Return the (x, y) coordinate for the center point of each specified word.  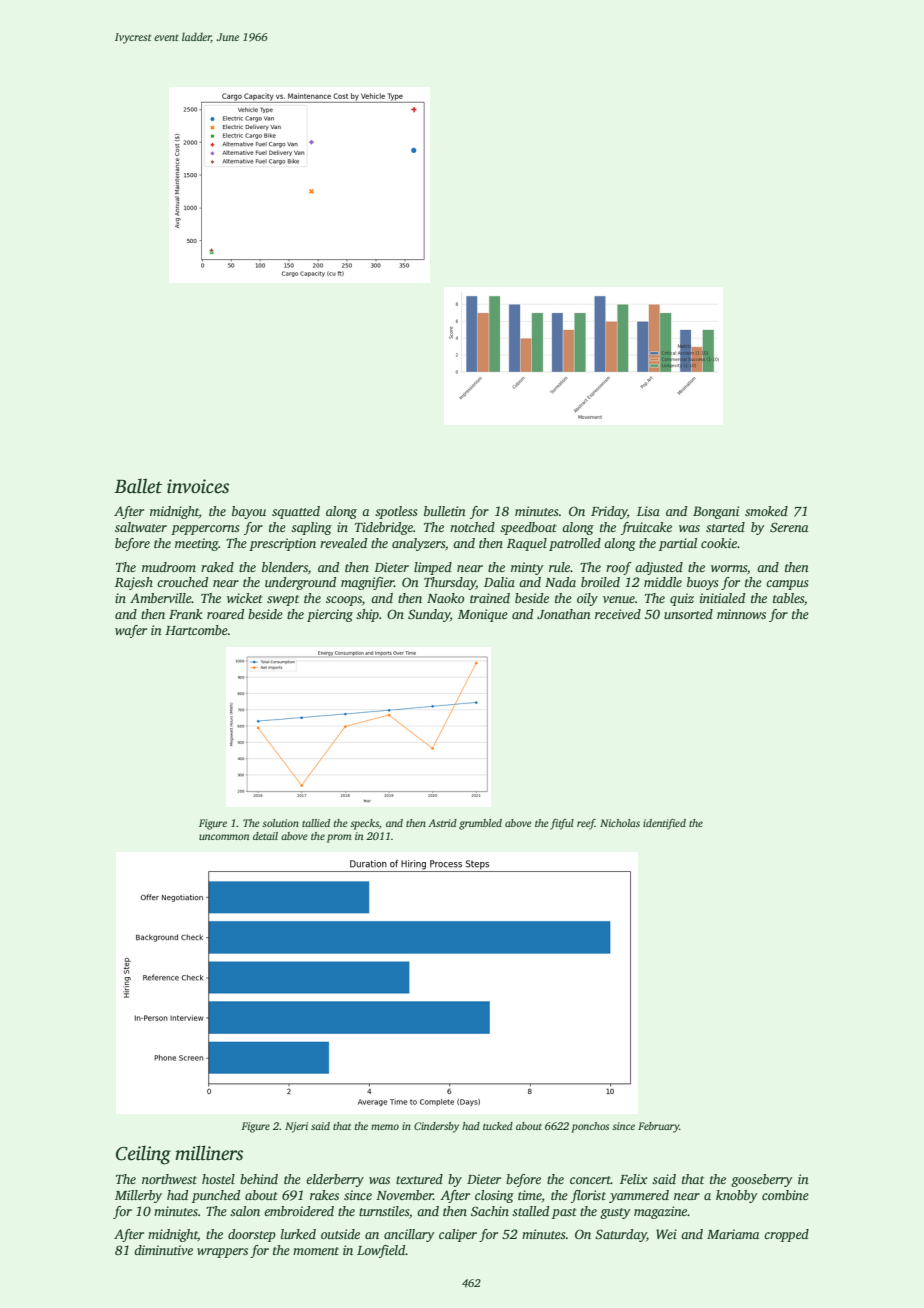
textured (419, 1179)
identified (664, 824)
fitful (562, 824)
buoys (703, 583)
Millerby (138, 1196)
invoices (198, 486)
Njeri (296, 1127)
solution (280, 823)
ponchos (590, 1127)
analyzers (418, 544)
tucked (498, 1126)
